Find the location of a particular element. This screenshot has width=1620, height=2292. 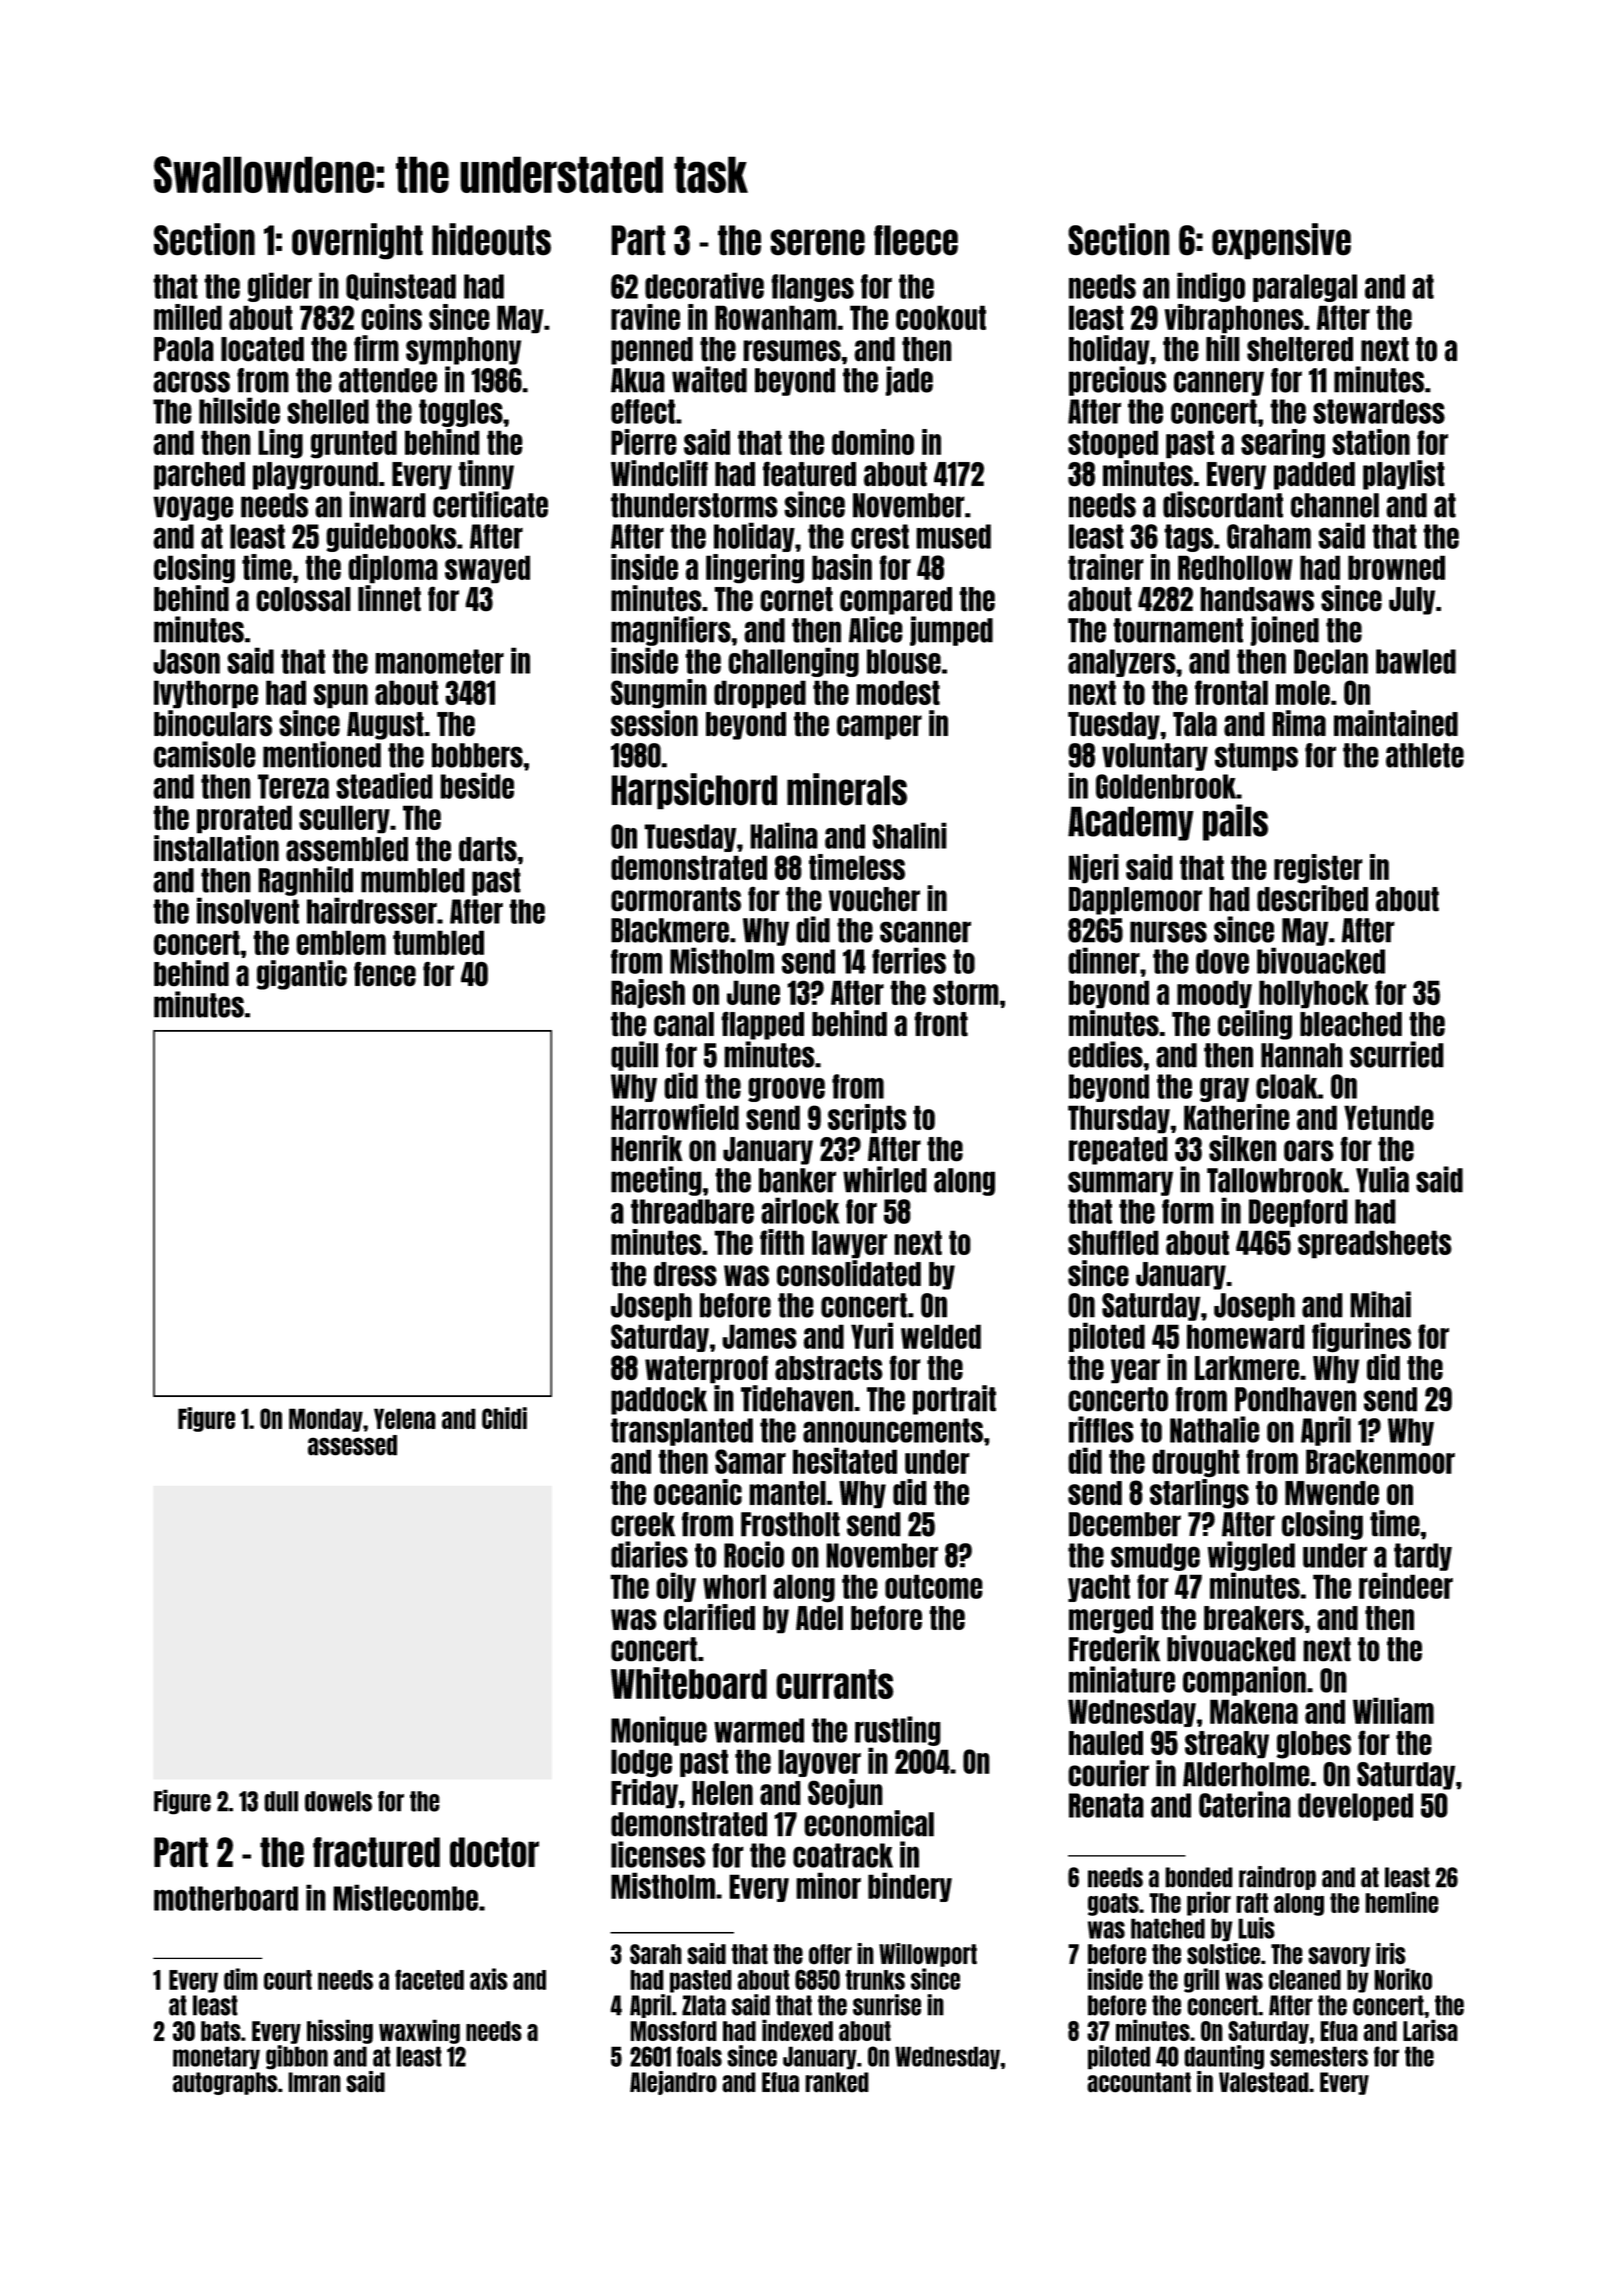

mused is located at coordinates (953, 536).
